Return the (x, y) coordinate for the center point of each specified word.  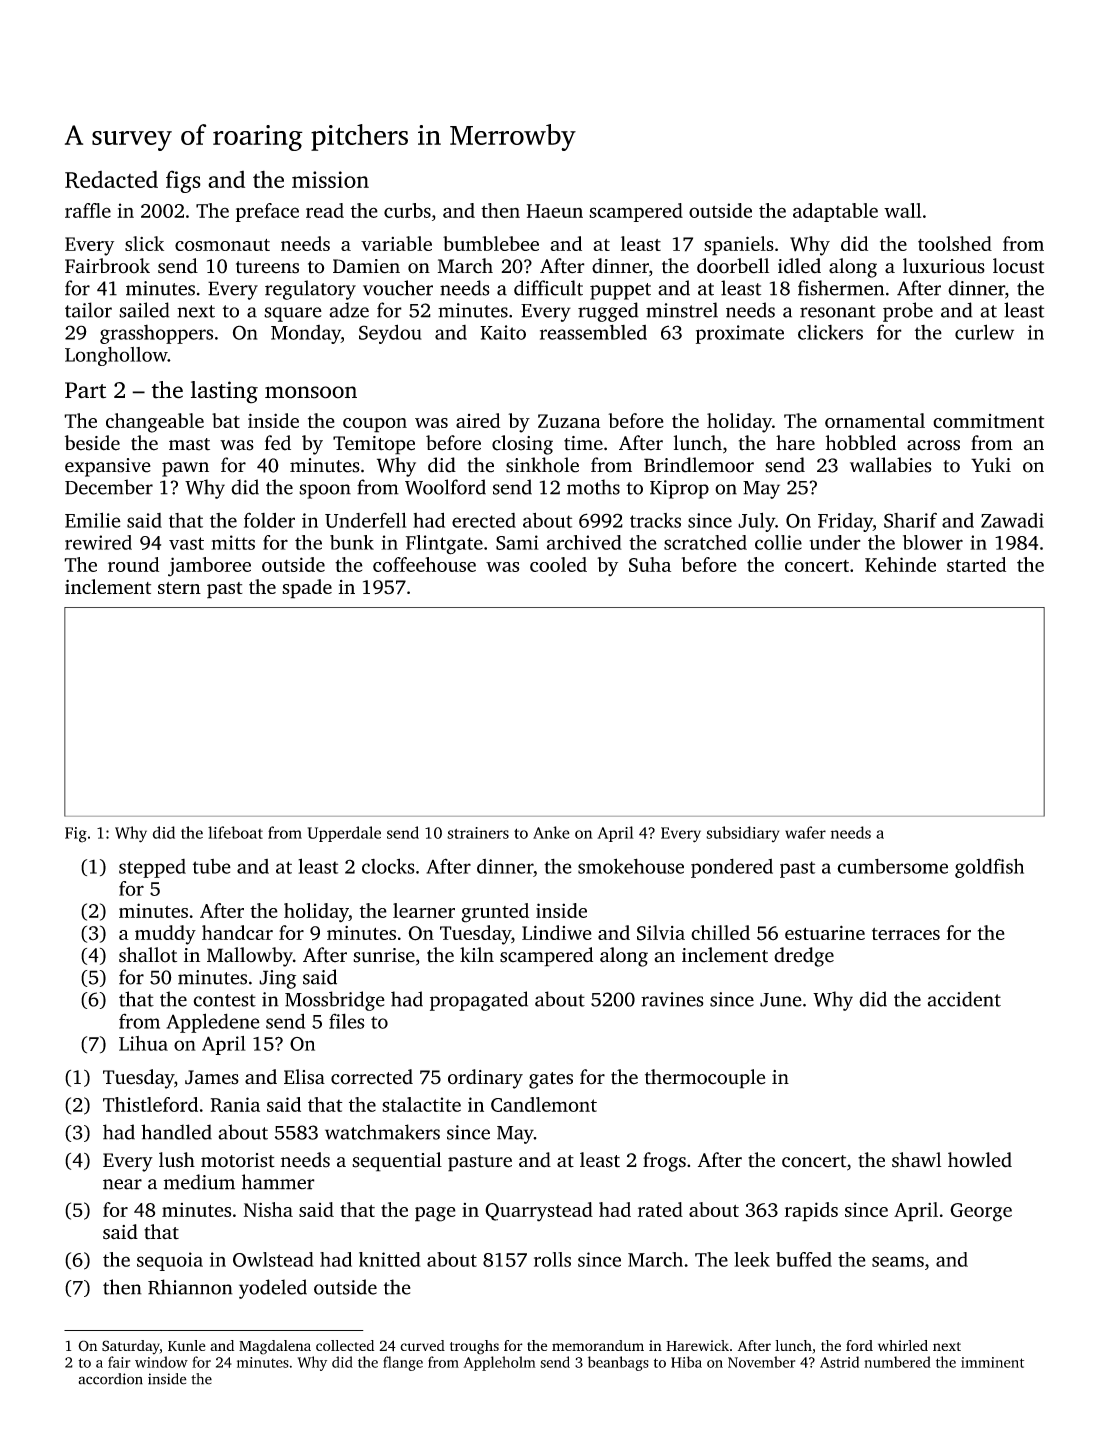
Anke (551, 832)
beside (92, 443)
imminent (992, 1362)
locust (1018, 266)
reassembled (593, 332)
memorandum (598, 1345)
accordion (110, 1379)
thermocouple (705, 1079)
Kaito (503, 332)
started (976, 564)
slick (144, 243)
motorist (238, 1160)
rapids (811, 1212)
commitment (988, 421)
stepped (152, 868)
